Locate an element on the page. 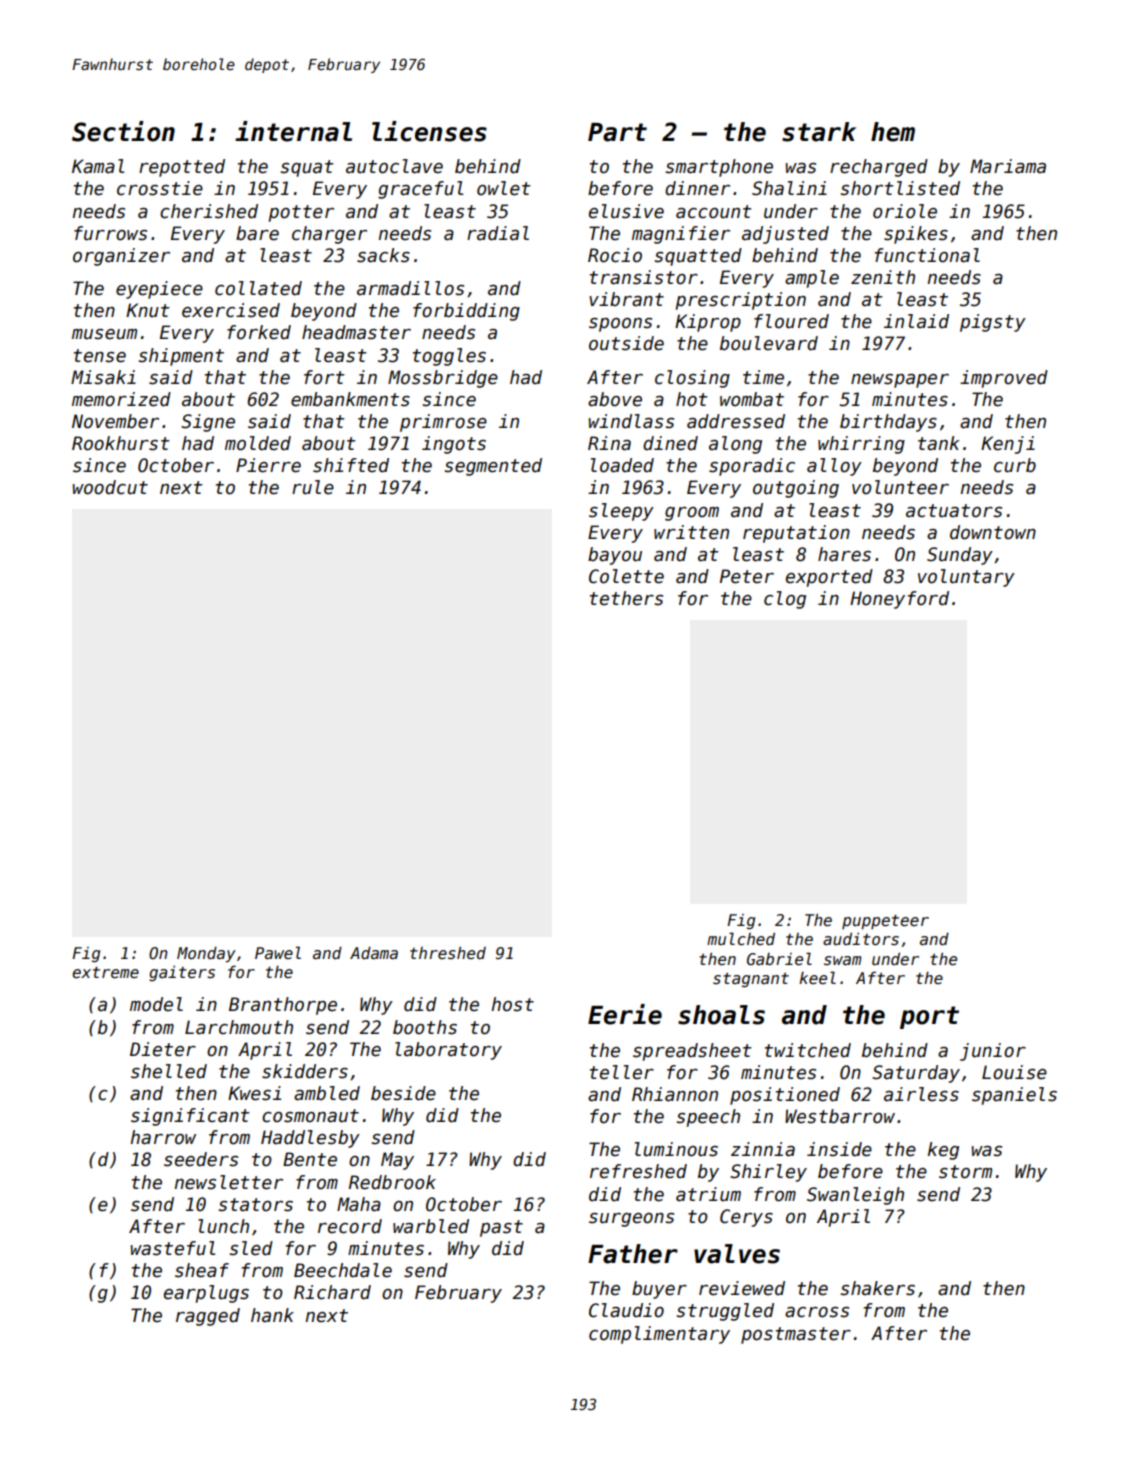 This document has width=1140, height=1475. Adama is located at coordinates (374, 953).
